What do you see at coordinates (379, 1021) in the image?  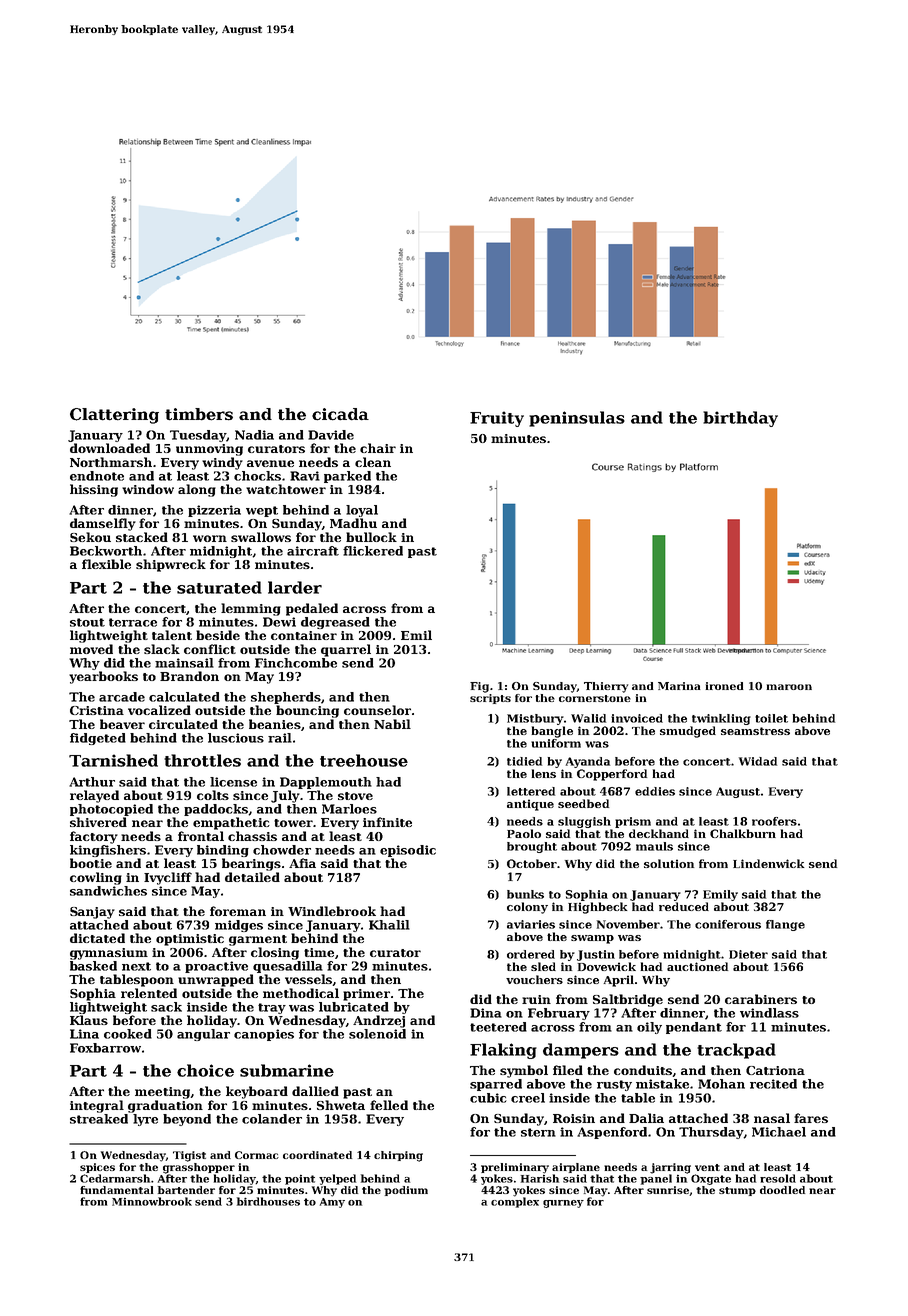 I see `Andrzej` at bounding box center [379, 1021].
